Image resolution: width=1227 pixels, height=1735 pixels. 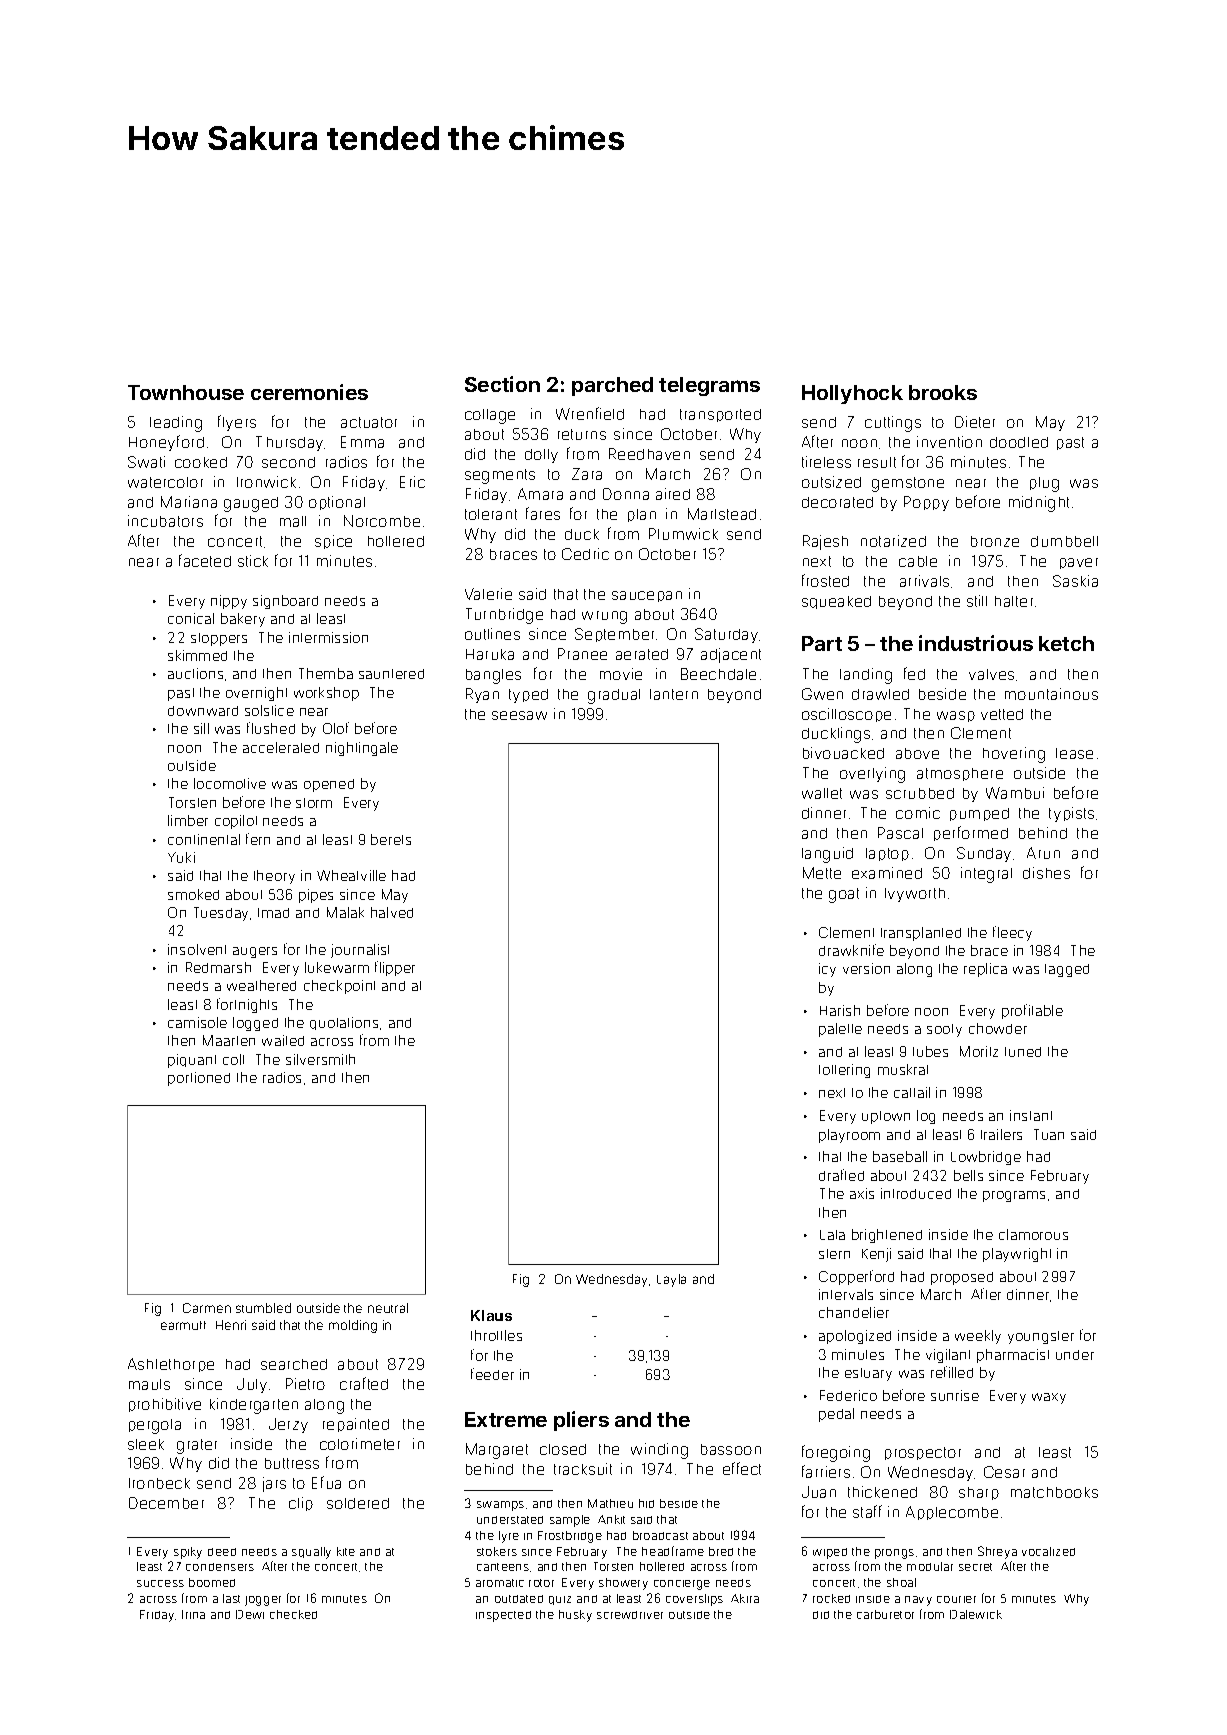 What do you see at coordinates (320, 1059) in the screenshot?
I see `silversmith` at bounding box center [320, 1059].
